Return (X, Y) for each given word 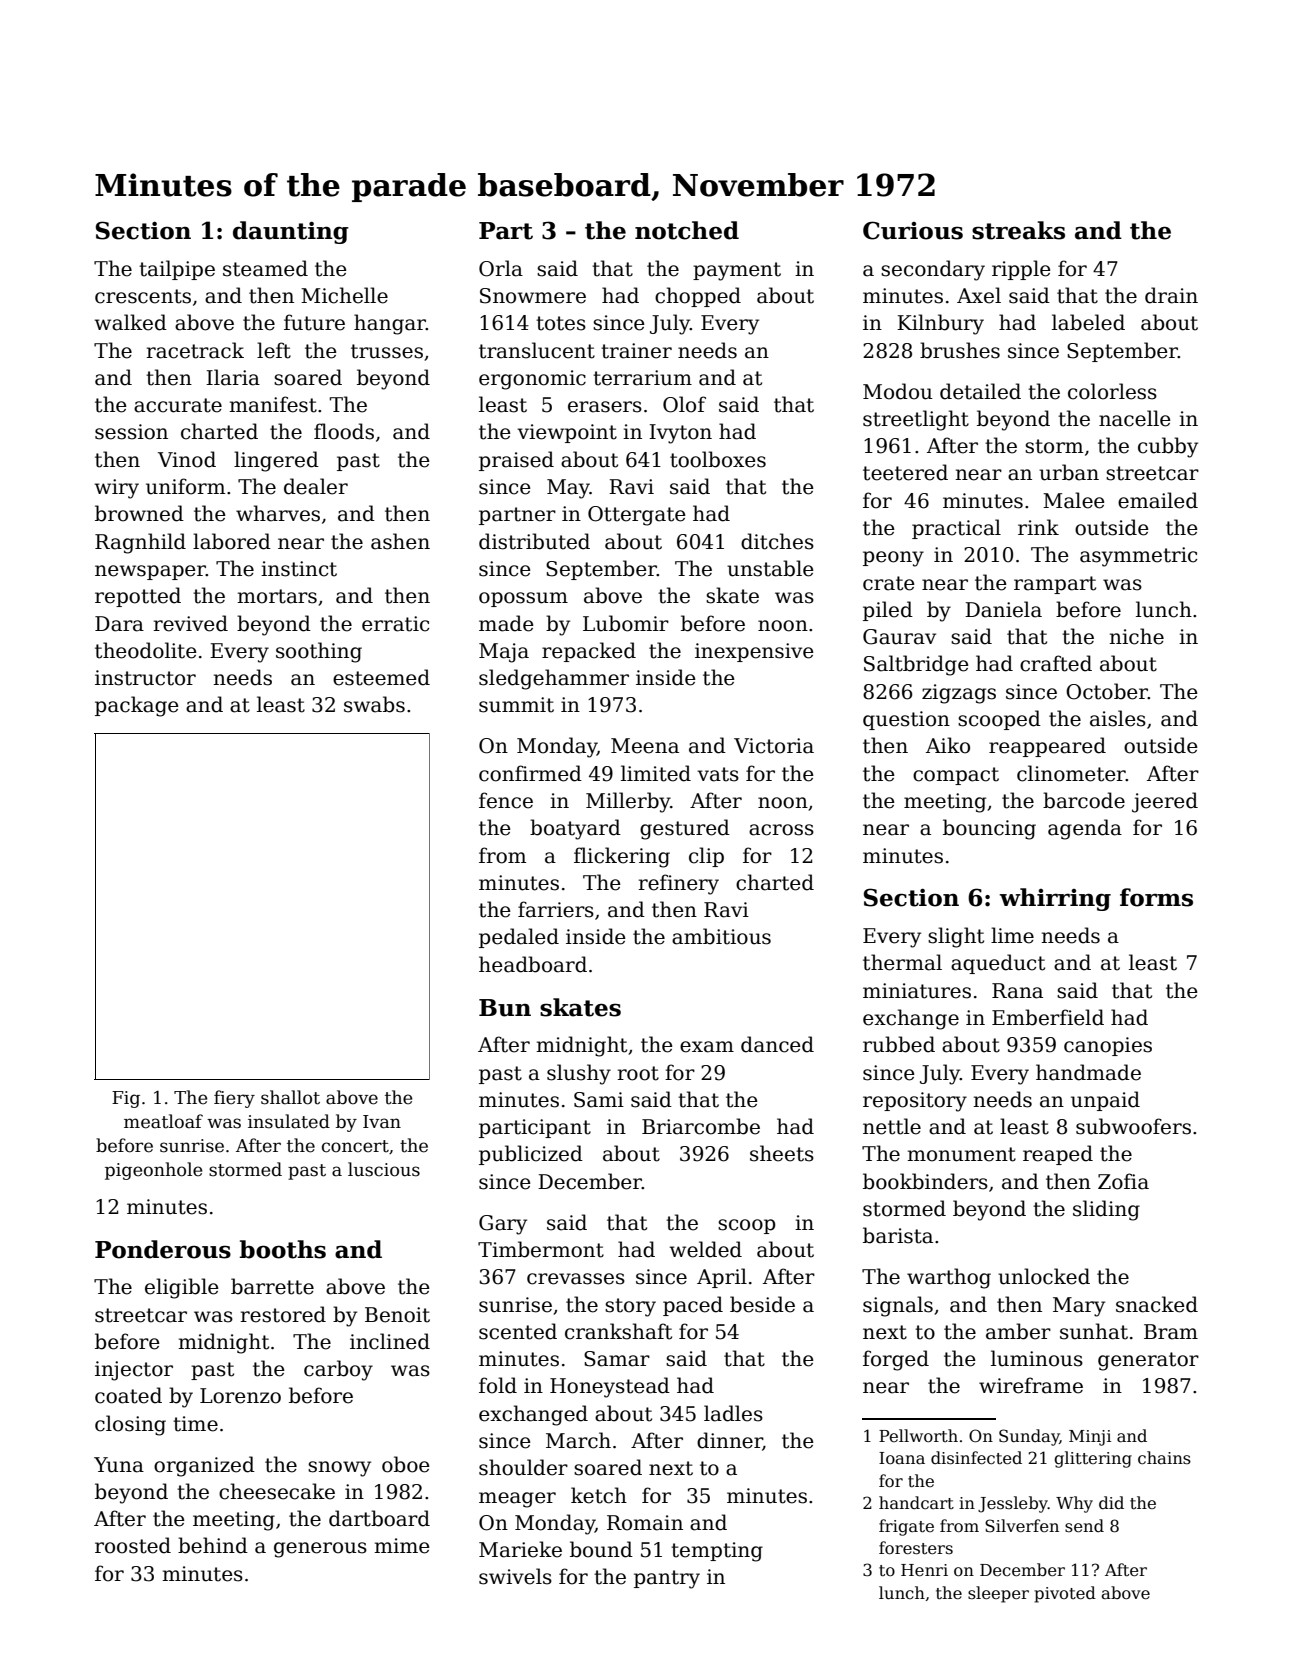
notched (687, 230)
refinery (678, 884)
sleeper (998, 1594)
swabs (374, 704)
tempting (717, 1552)
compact (956, 776)
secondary (933, 270)
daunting (291, 232)
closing (130, 1425)
